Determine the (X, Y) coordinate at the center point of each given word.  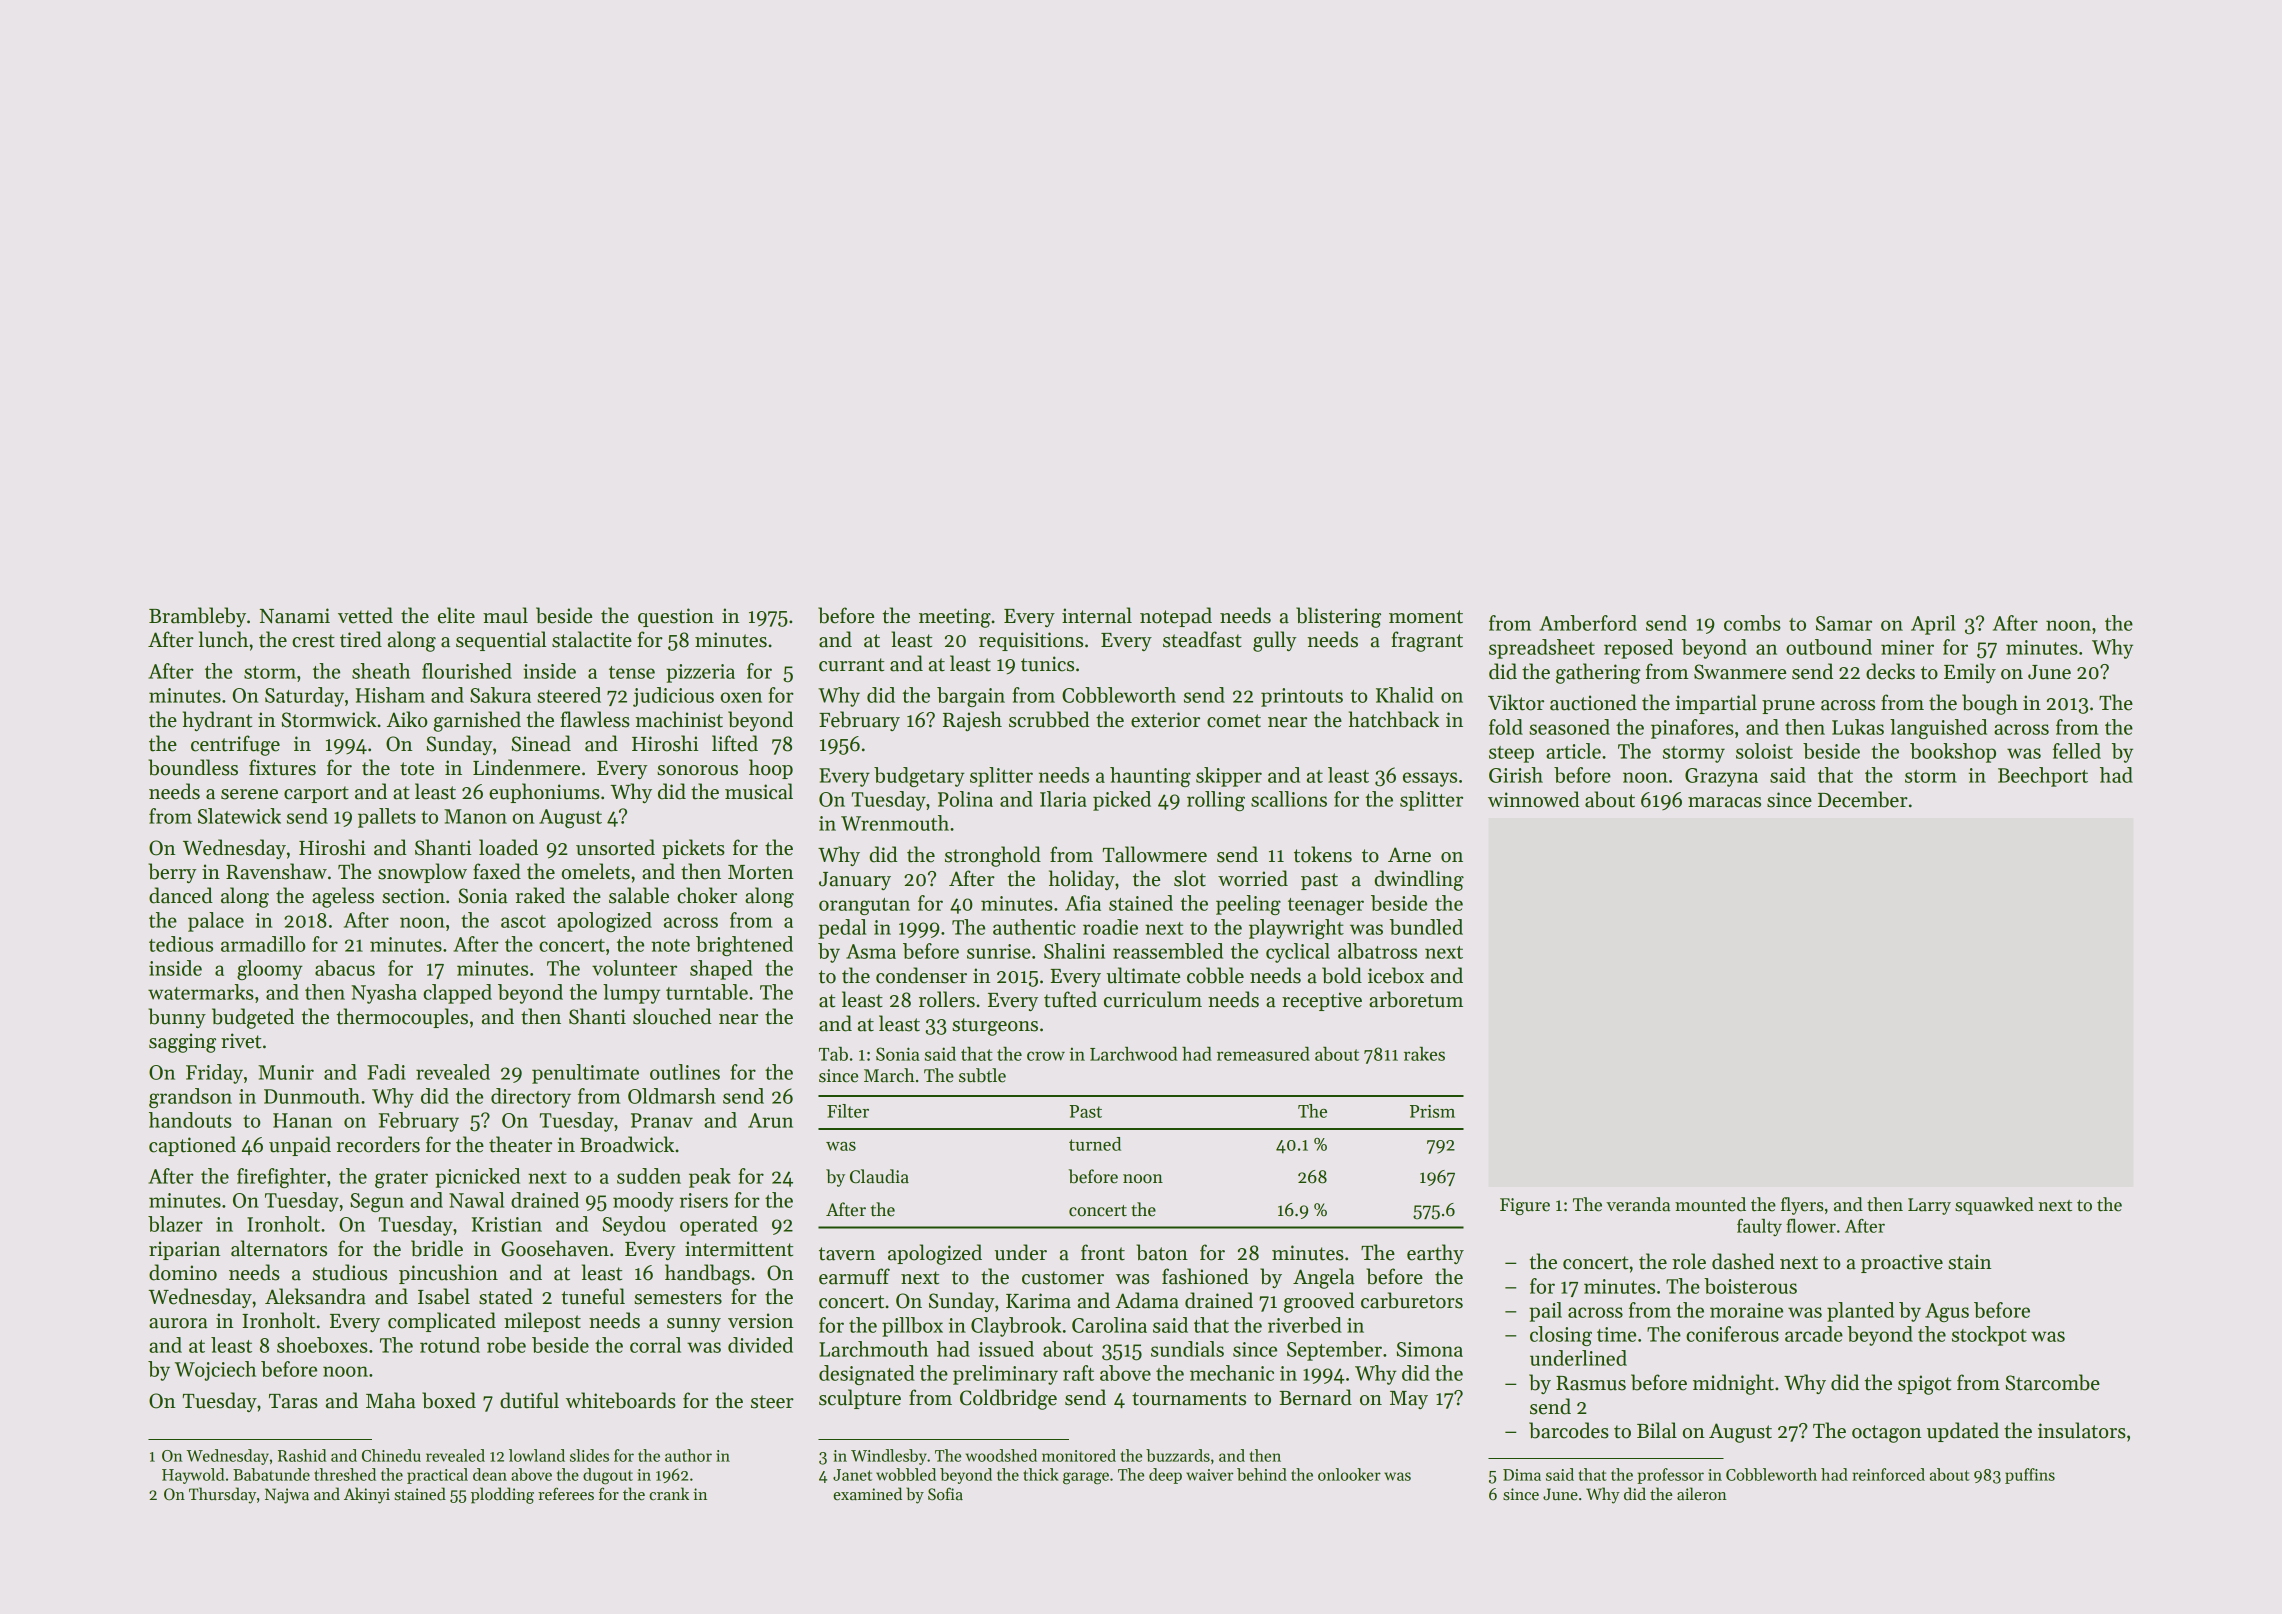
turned (1095, 1144)
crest (313, 641)
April (1933, 625)
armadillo (263, 944)
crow (1046, 1056)
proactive (1902, 1263)
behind (1262, 1474)
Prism (1432, 1111)
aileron (1702, 1493)
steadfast (1202, 639)
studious (350, 1272)
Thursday (222, 1495)
